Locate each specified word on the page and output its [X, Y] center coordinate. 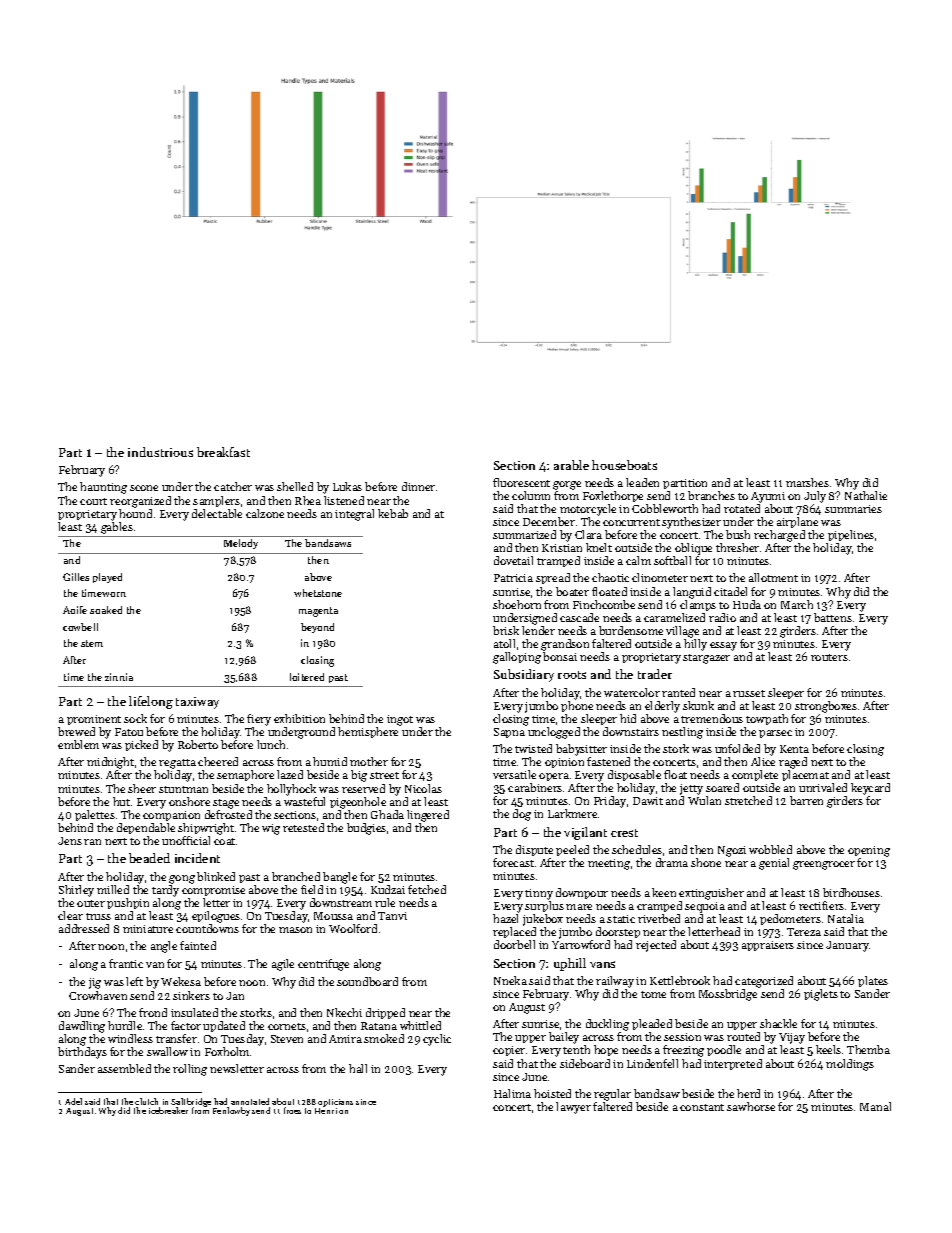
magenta [318, 612]
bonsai [560, 656]
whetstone [318, 593]
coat [224, 841]
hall [358, 1068]
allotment [773, 577]
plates [873, 981]
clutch [146, 1101]
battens [833, 617]
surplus [544, 906]
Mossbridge [728, 995]
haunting [103, 488]
